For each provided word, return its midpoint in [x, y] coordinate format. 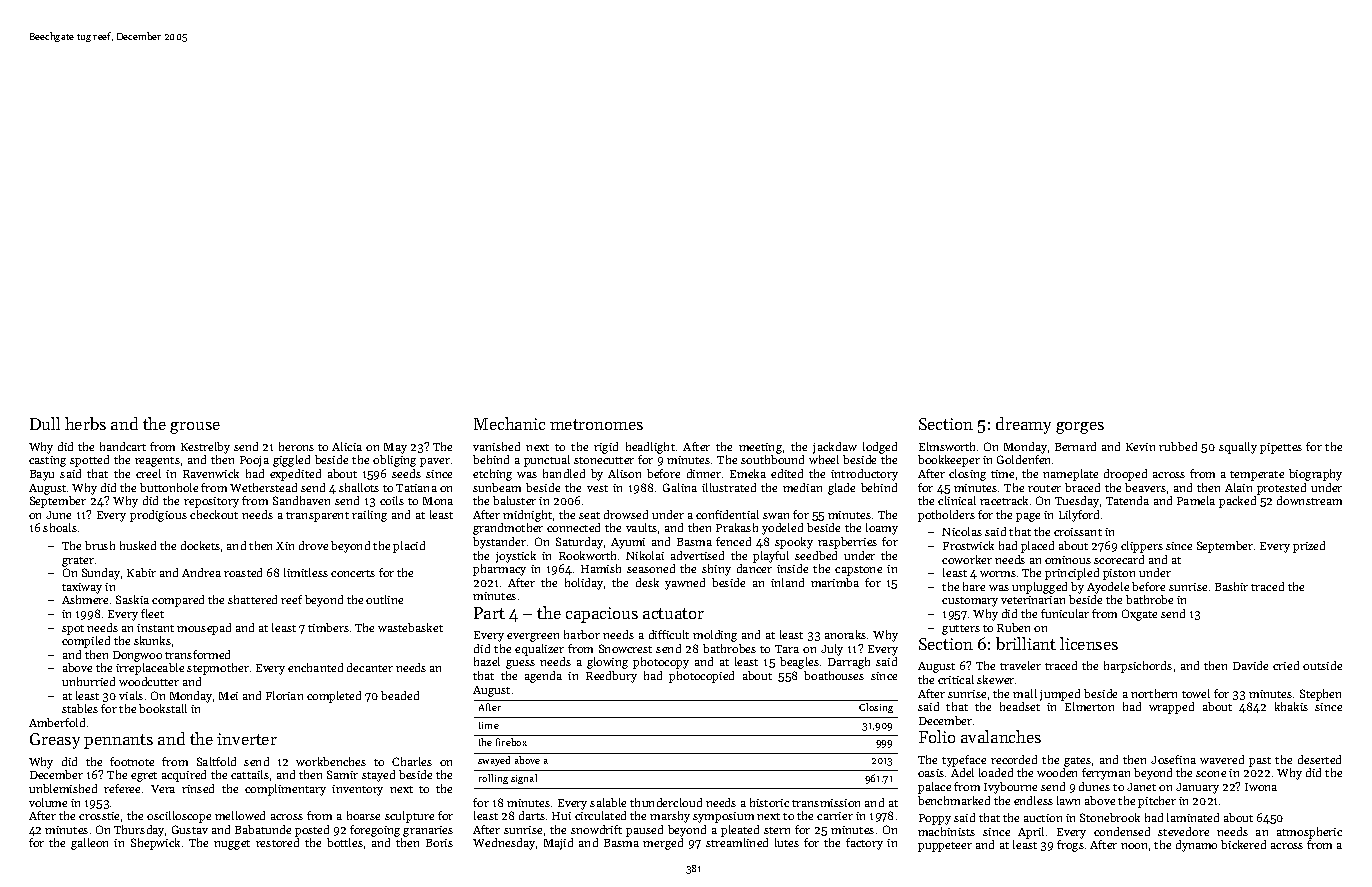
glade [841, 489]
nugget [232, 845]
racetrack [1004, 500]
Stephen [1320, 695]
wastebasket [410, 627]
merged [663, 844]
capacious [602, 615]
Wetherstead [263, 487]
